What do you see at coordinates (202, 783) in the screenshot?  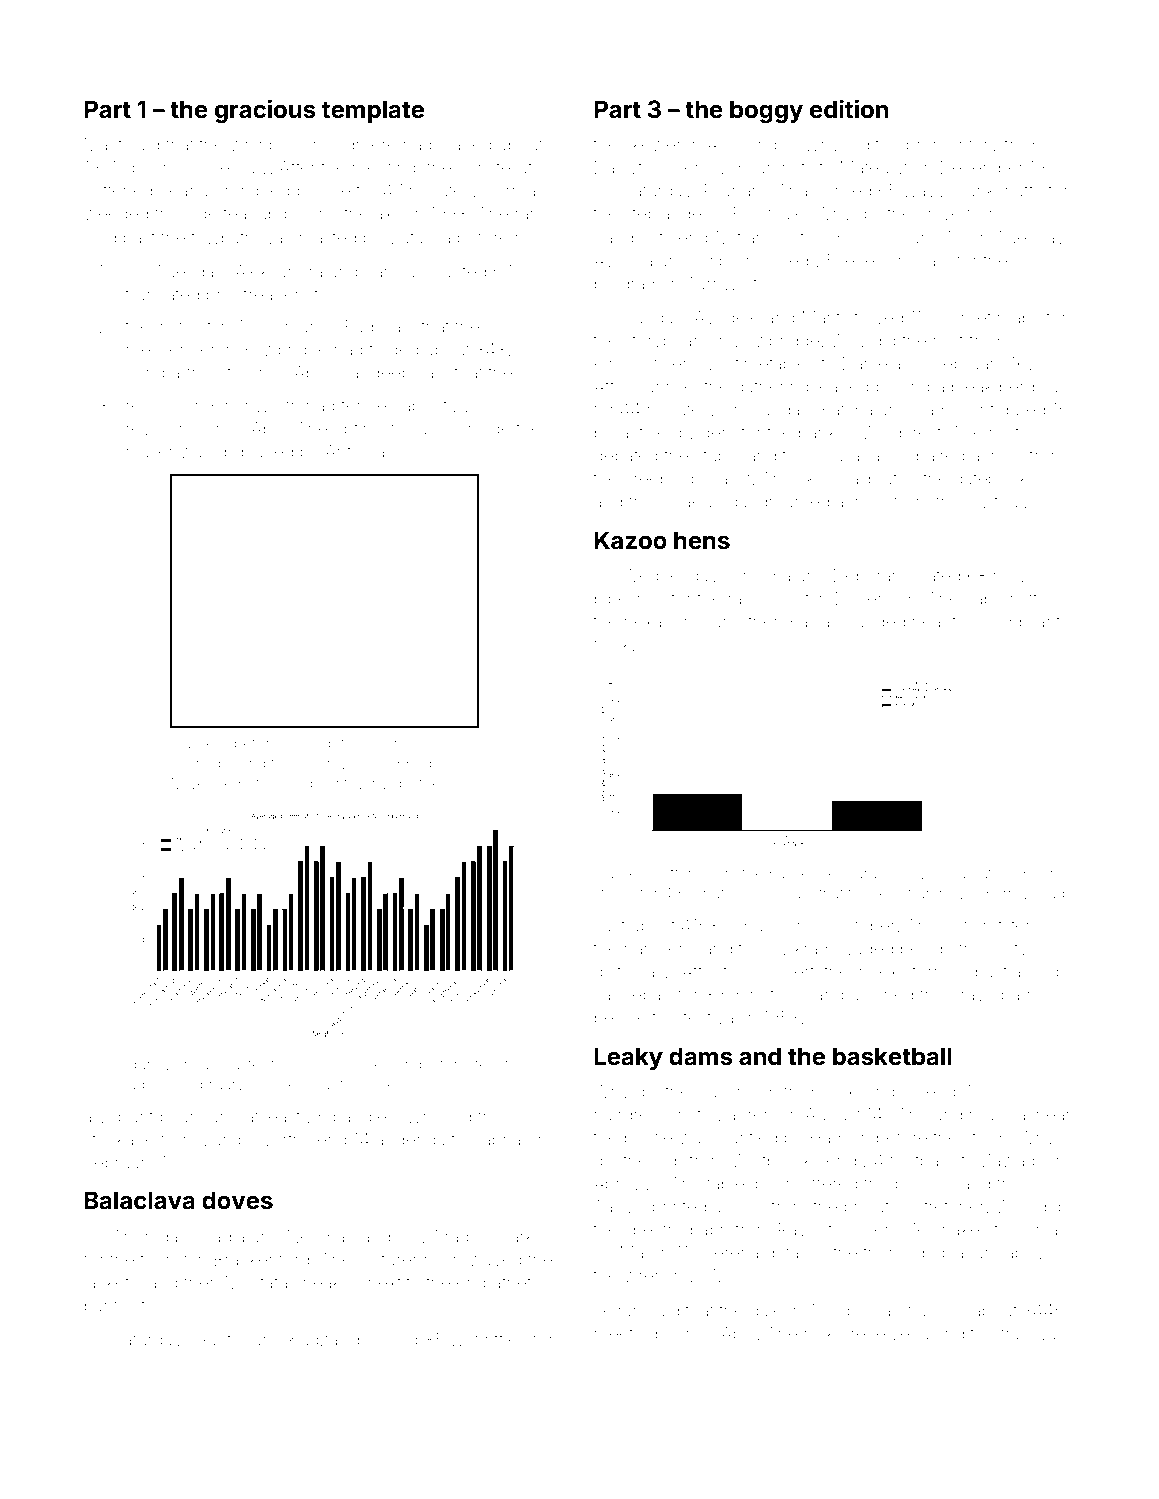 I see `Mwende` at bounding box center [202, 783].
